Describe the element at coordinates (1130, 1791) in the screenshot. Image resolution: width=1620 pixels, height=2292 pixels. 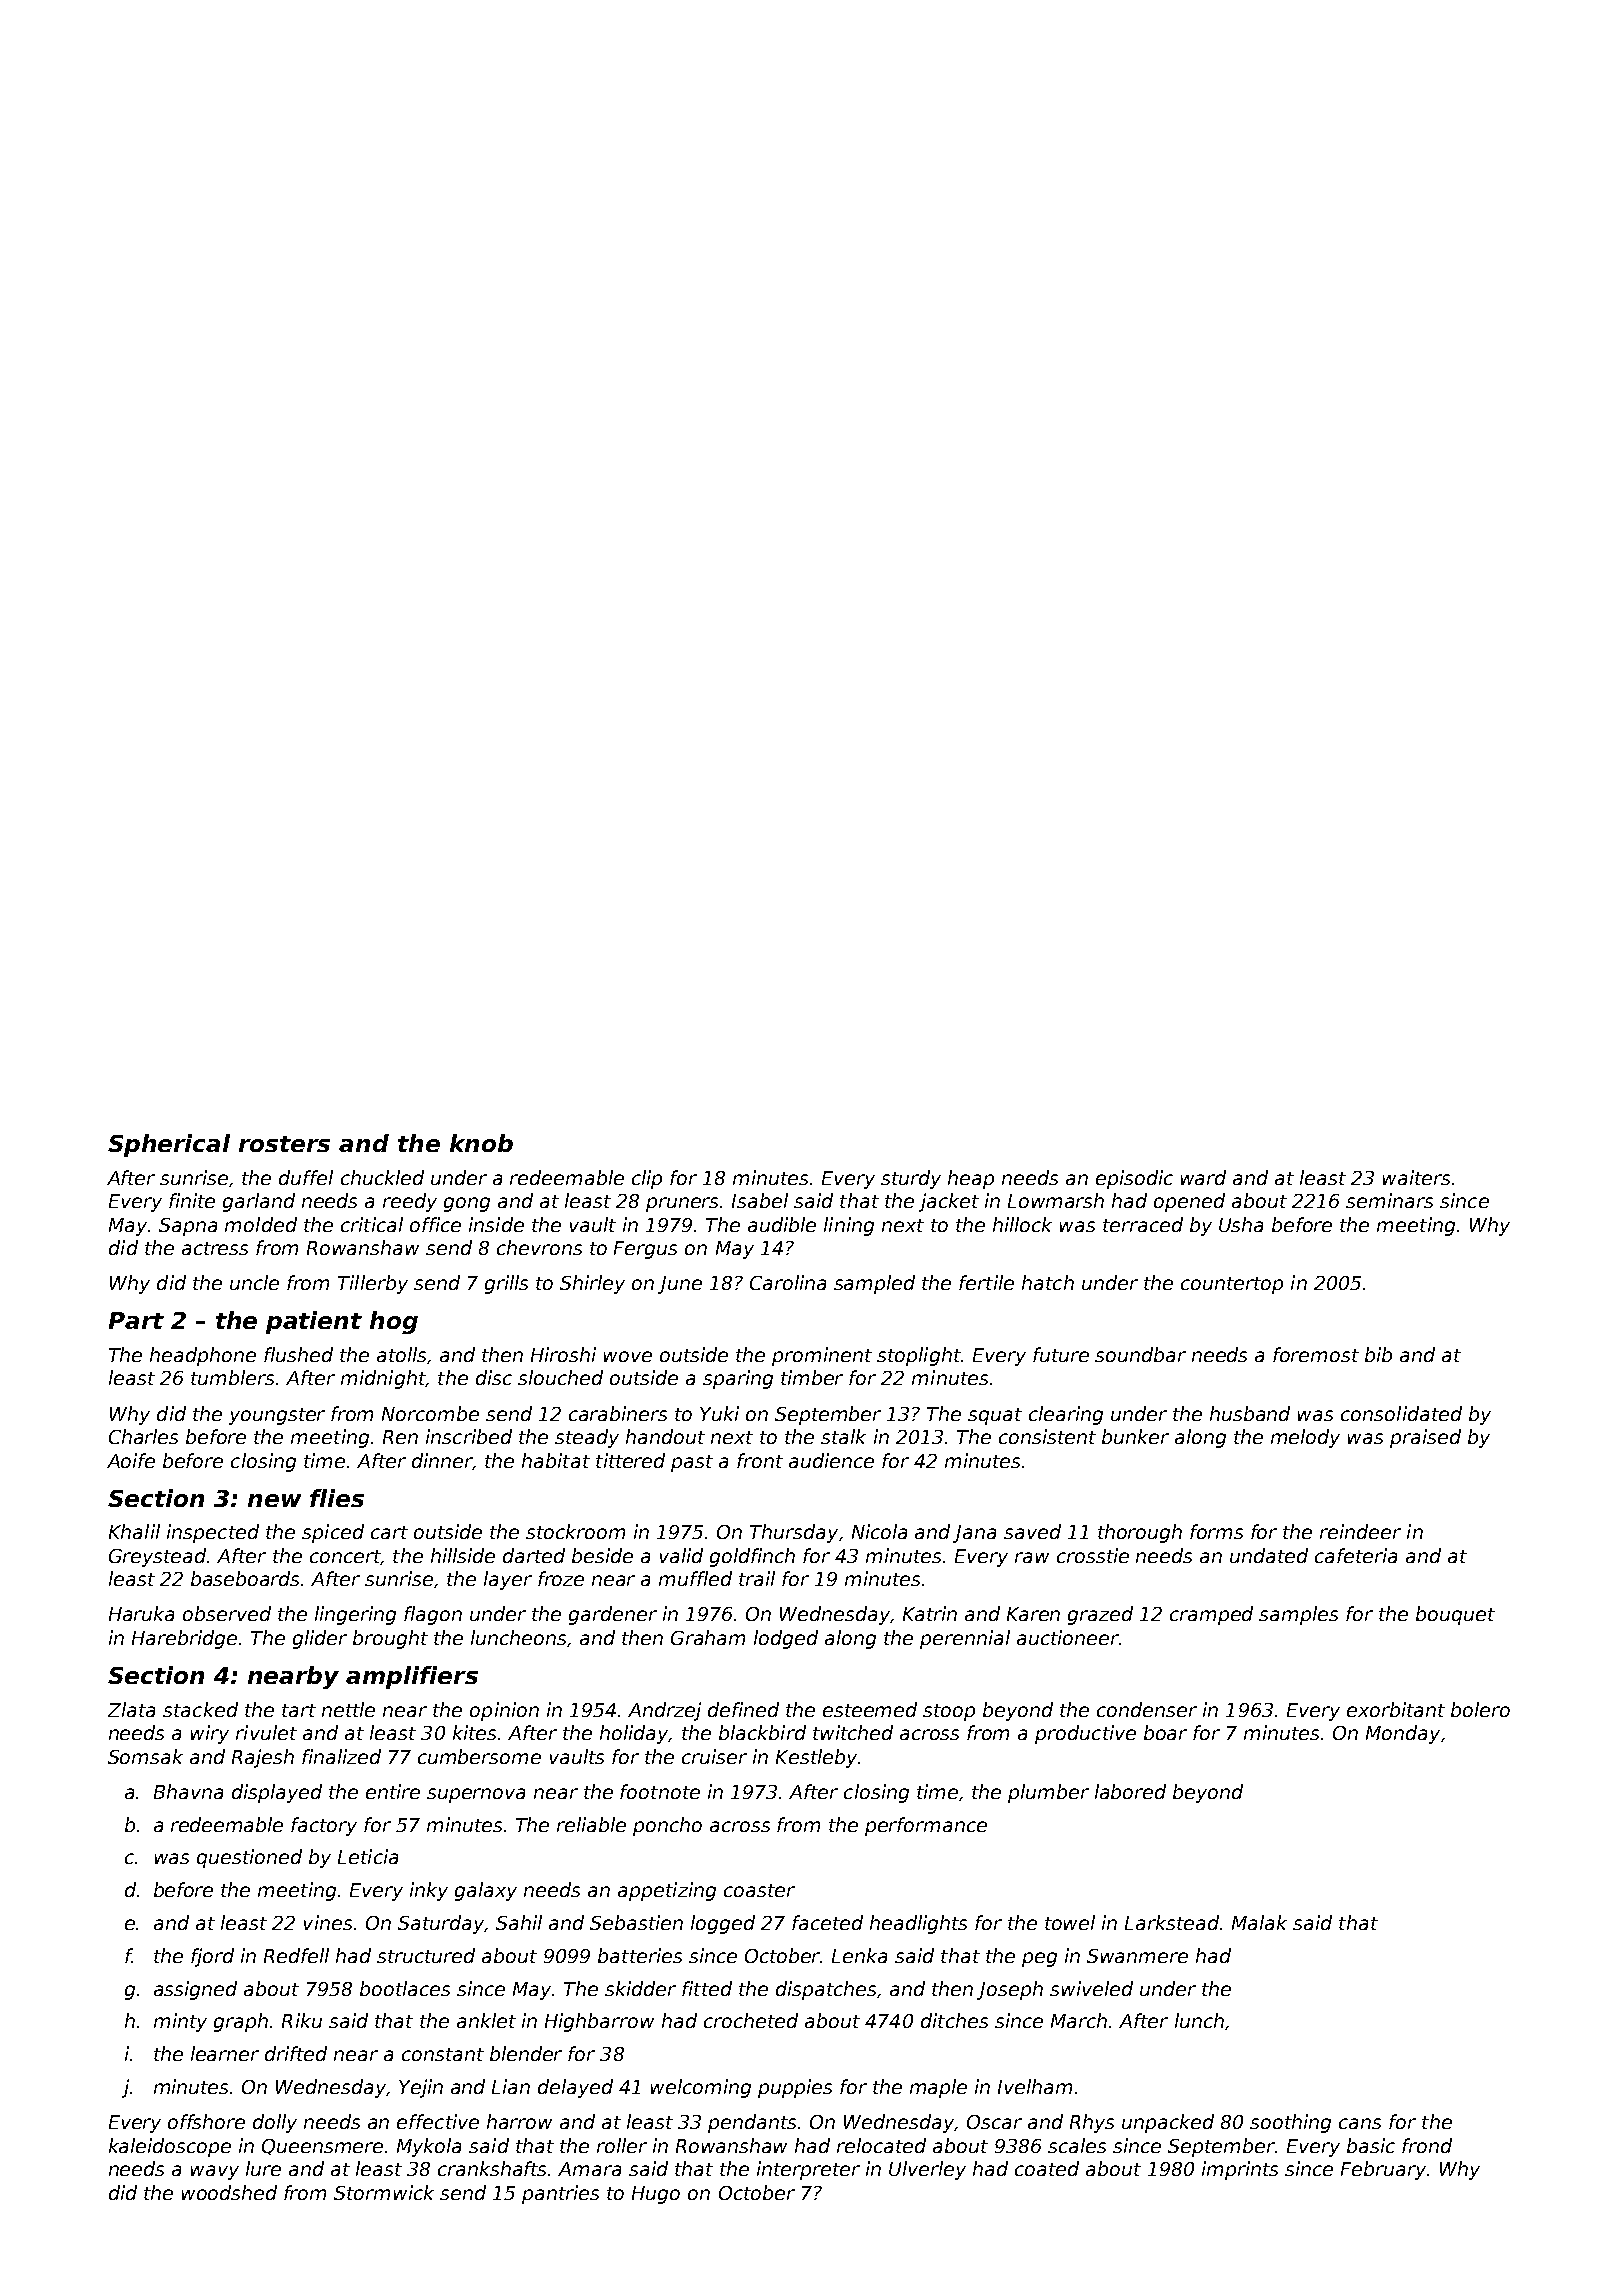
I see `labored` at that location.
